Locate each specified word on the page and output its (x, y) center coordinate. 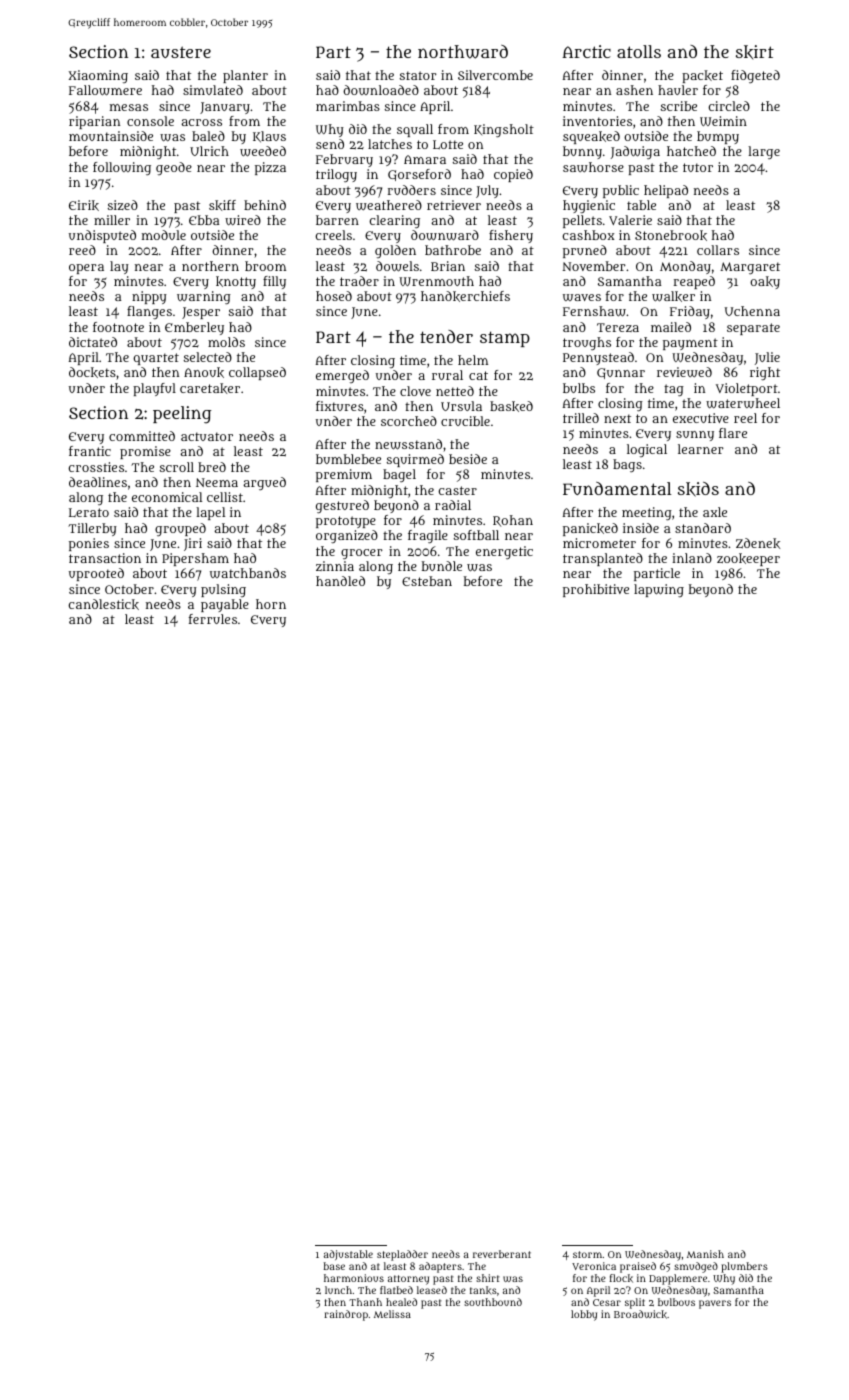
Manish (705, 1254)
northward (463, 52)
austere (181, 52)
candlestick (104, 604)
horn (271, 604)
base (334, 1266)
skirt (755, 52)
